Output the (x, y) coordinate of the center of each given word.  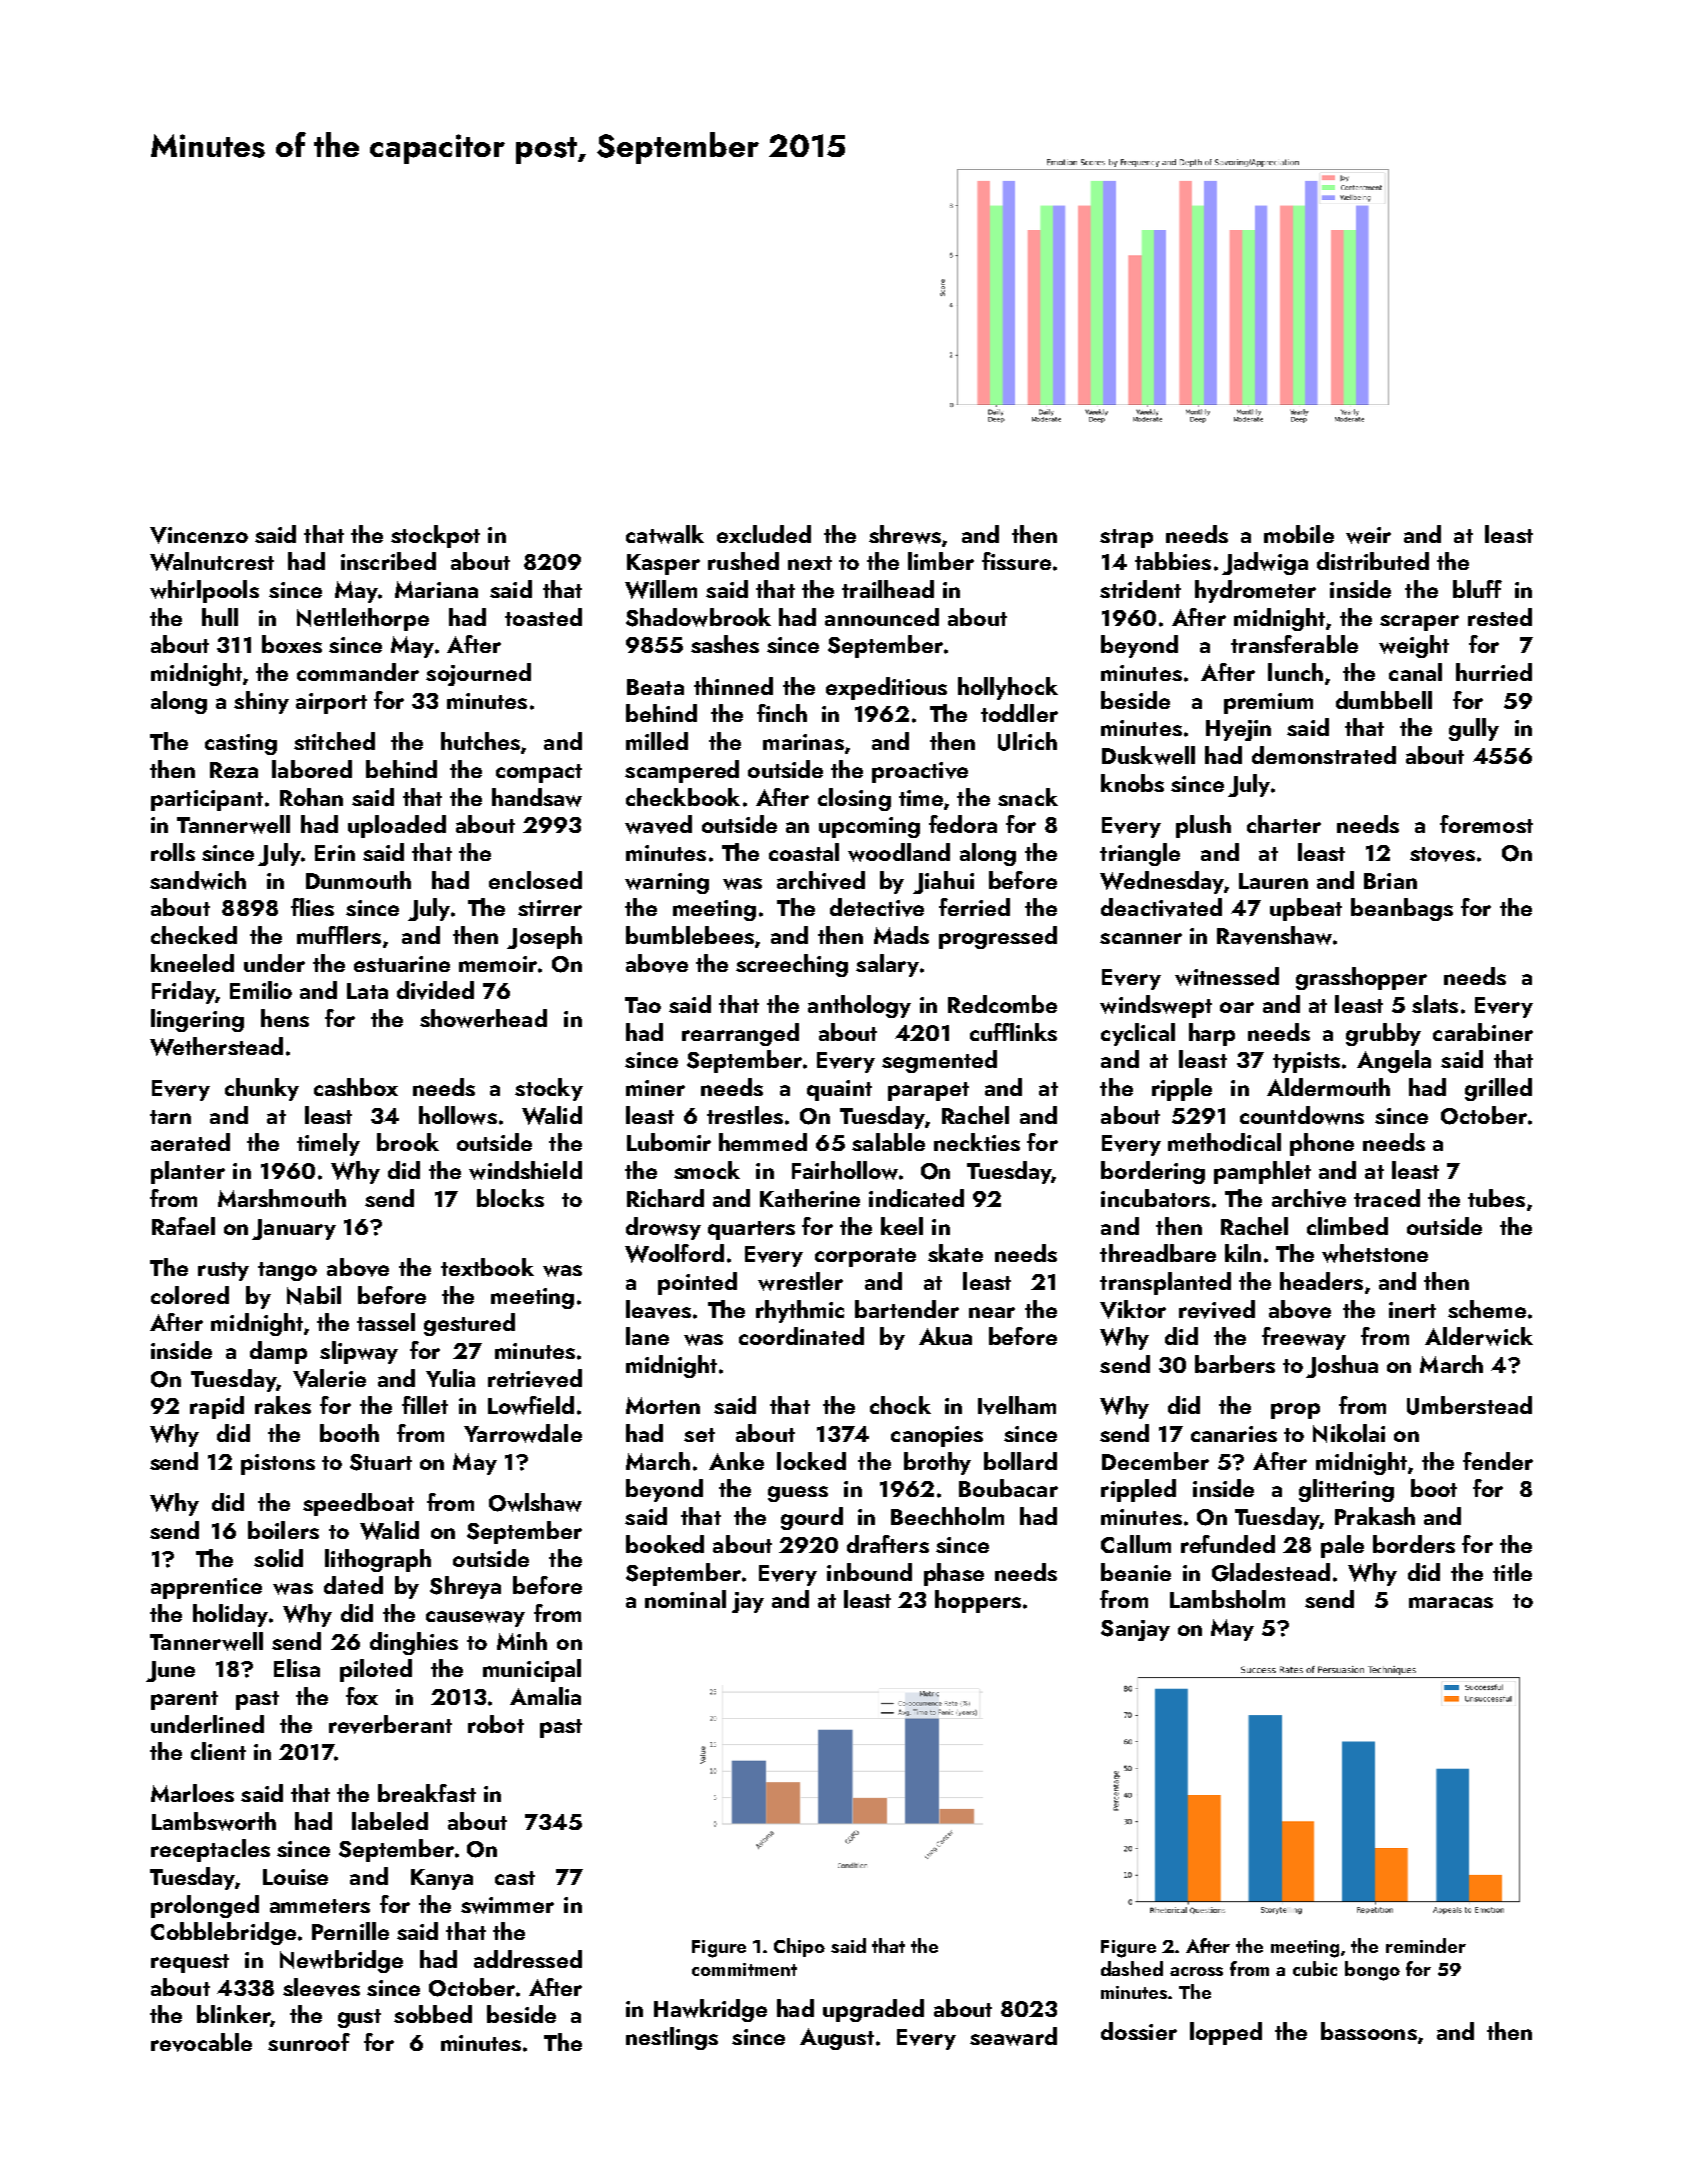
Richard (665, 1198)
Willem (661, 589)
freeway (1304, 1338)
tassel (386, 1322)
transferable (1294, 644)
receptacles (210, 1850)
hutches (480, 741)
